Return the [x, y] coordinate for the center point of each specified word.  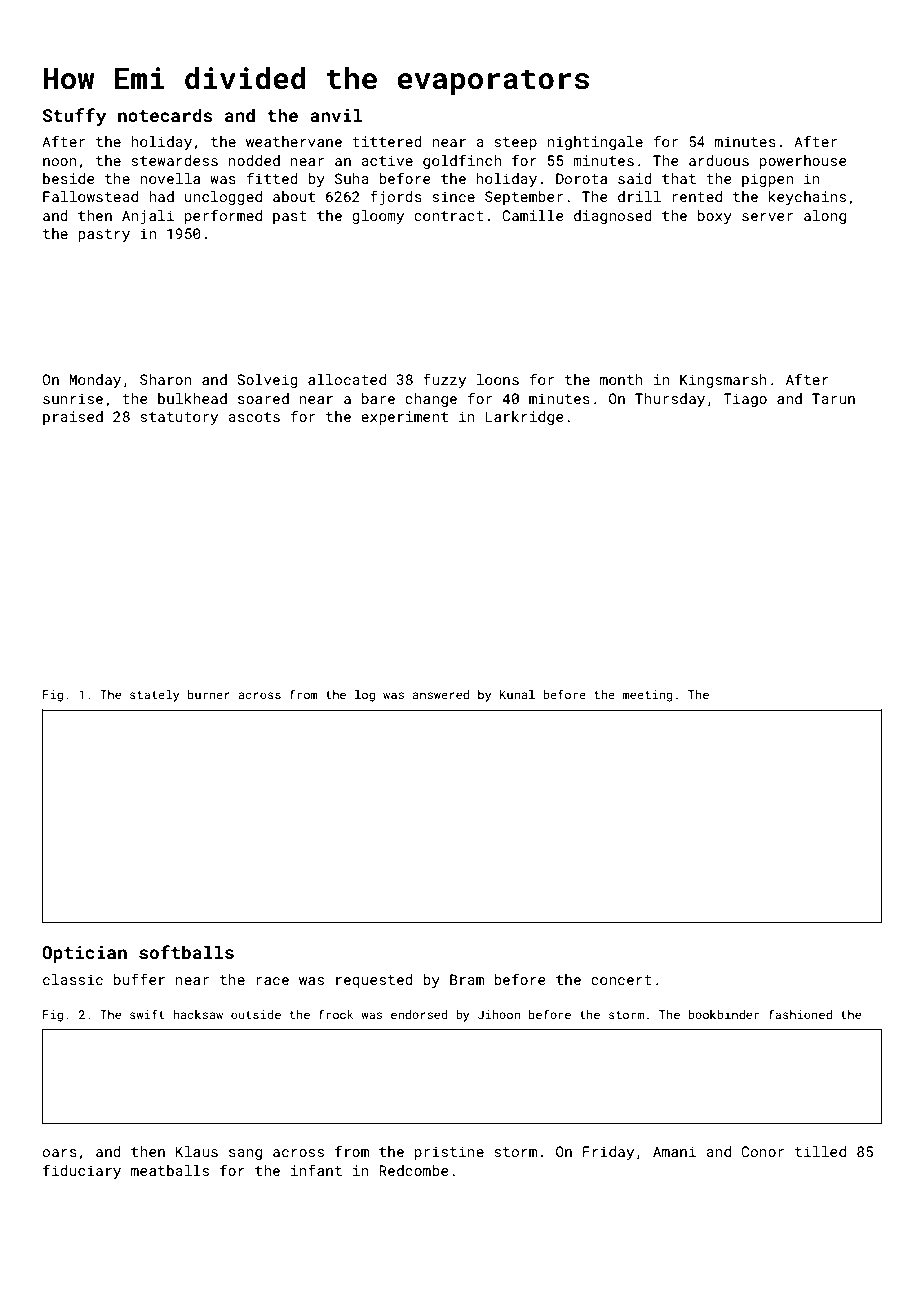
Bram [467, 979]
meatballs [170, 1170]
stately [154, 696]
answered [441, 694]
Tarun [833, 398]
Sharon [166, 379]
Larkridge [524, 418]
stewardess [174, 160]
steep [515, 143]
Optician [84, 954]
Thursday [670, 400]
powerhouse [803, 162]
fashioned [800, 1014]
